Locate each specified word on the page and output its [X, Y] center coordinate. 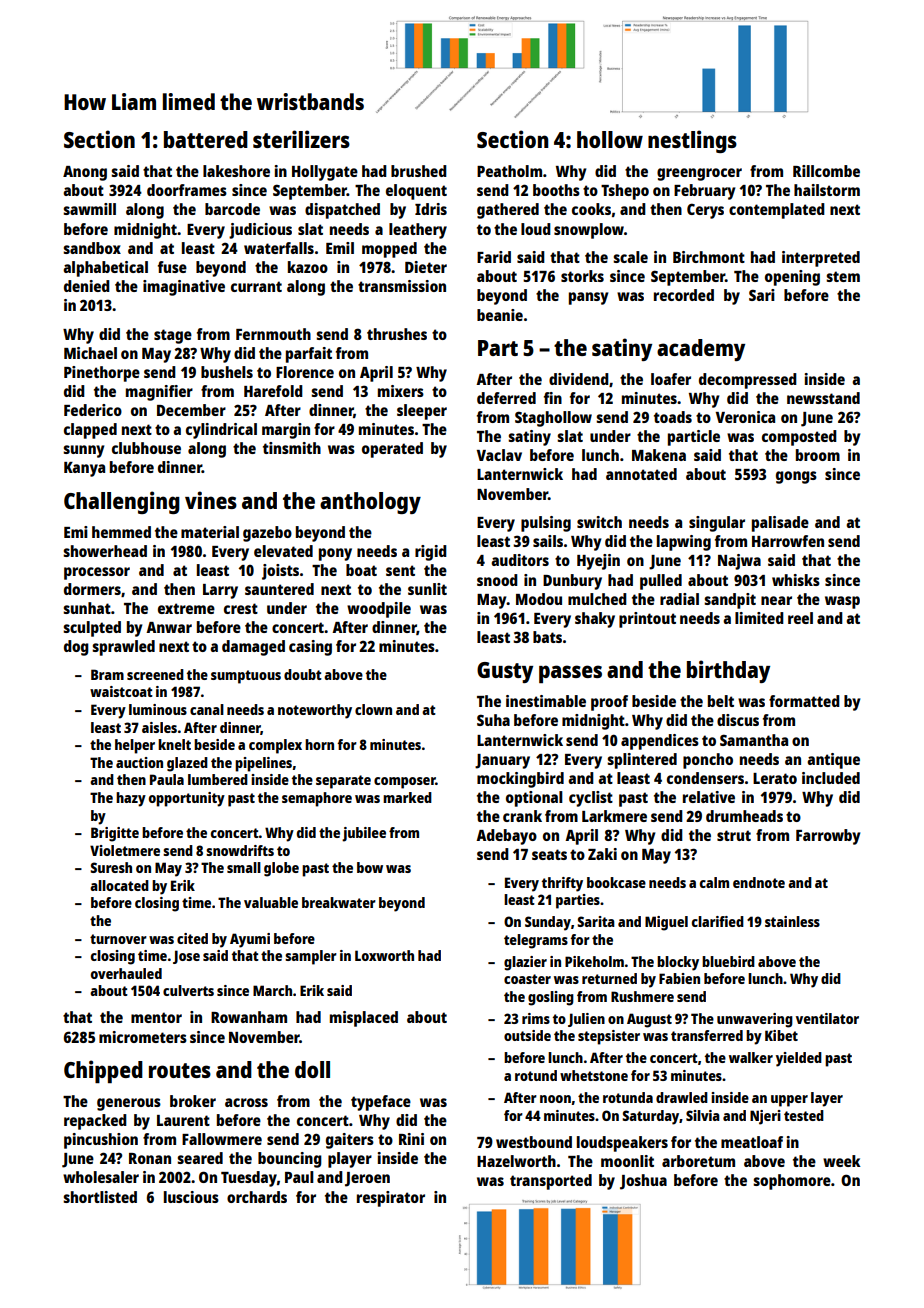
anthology [370, 503]
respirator [391, 1199]
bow [370, 867]
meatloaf [752, 1142]
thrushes [397, 334]
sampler [311, 957]
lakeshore [236, 171]
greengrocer [699, 174]
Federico [93, 410]
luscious [191, 1197]
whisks [796, 580]
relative [709, 797]
